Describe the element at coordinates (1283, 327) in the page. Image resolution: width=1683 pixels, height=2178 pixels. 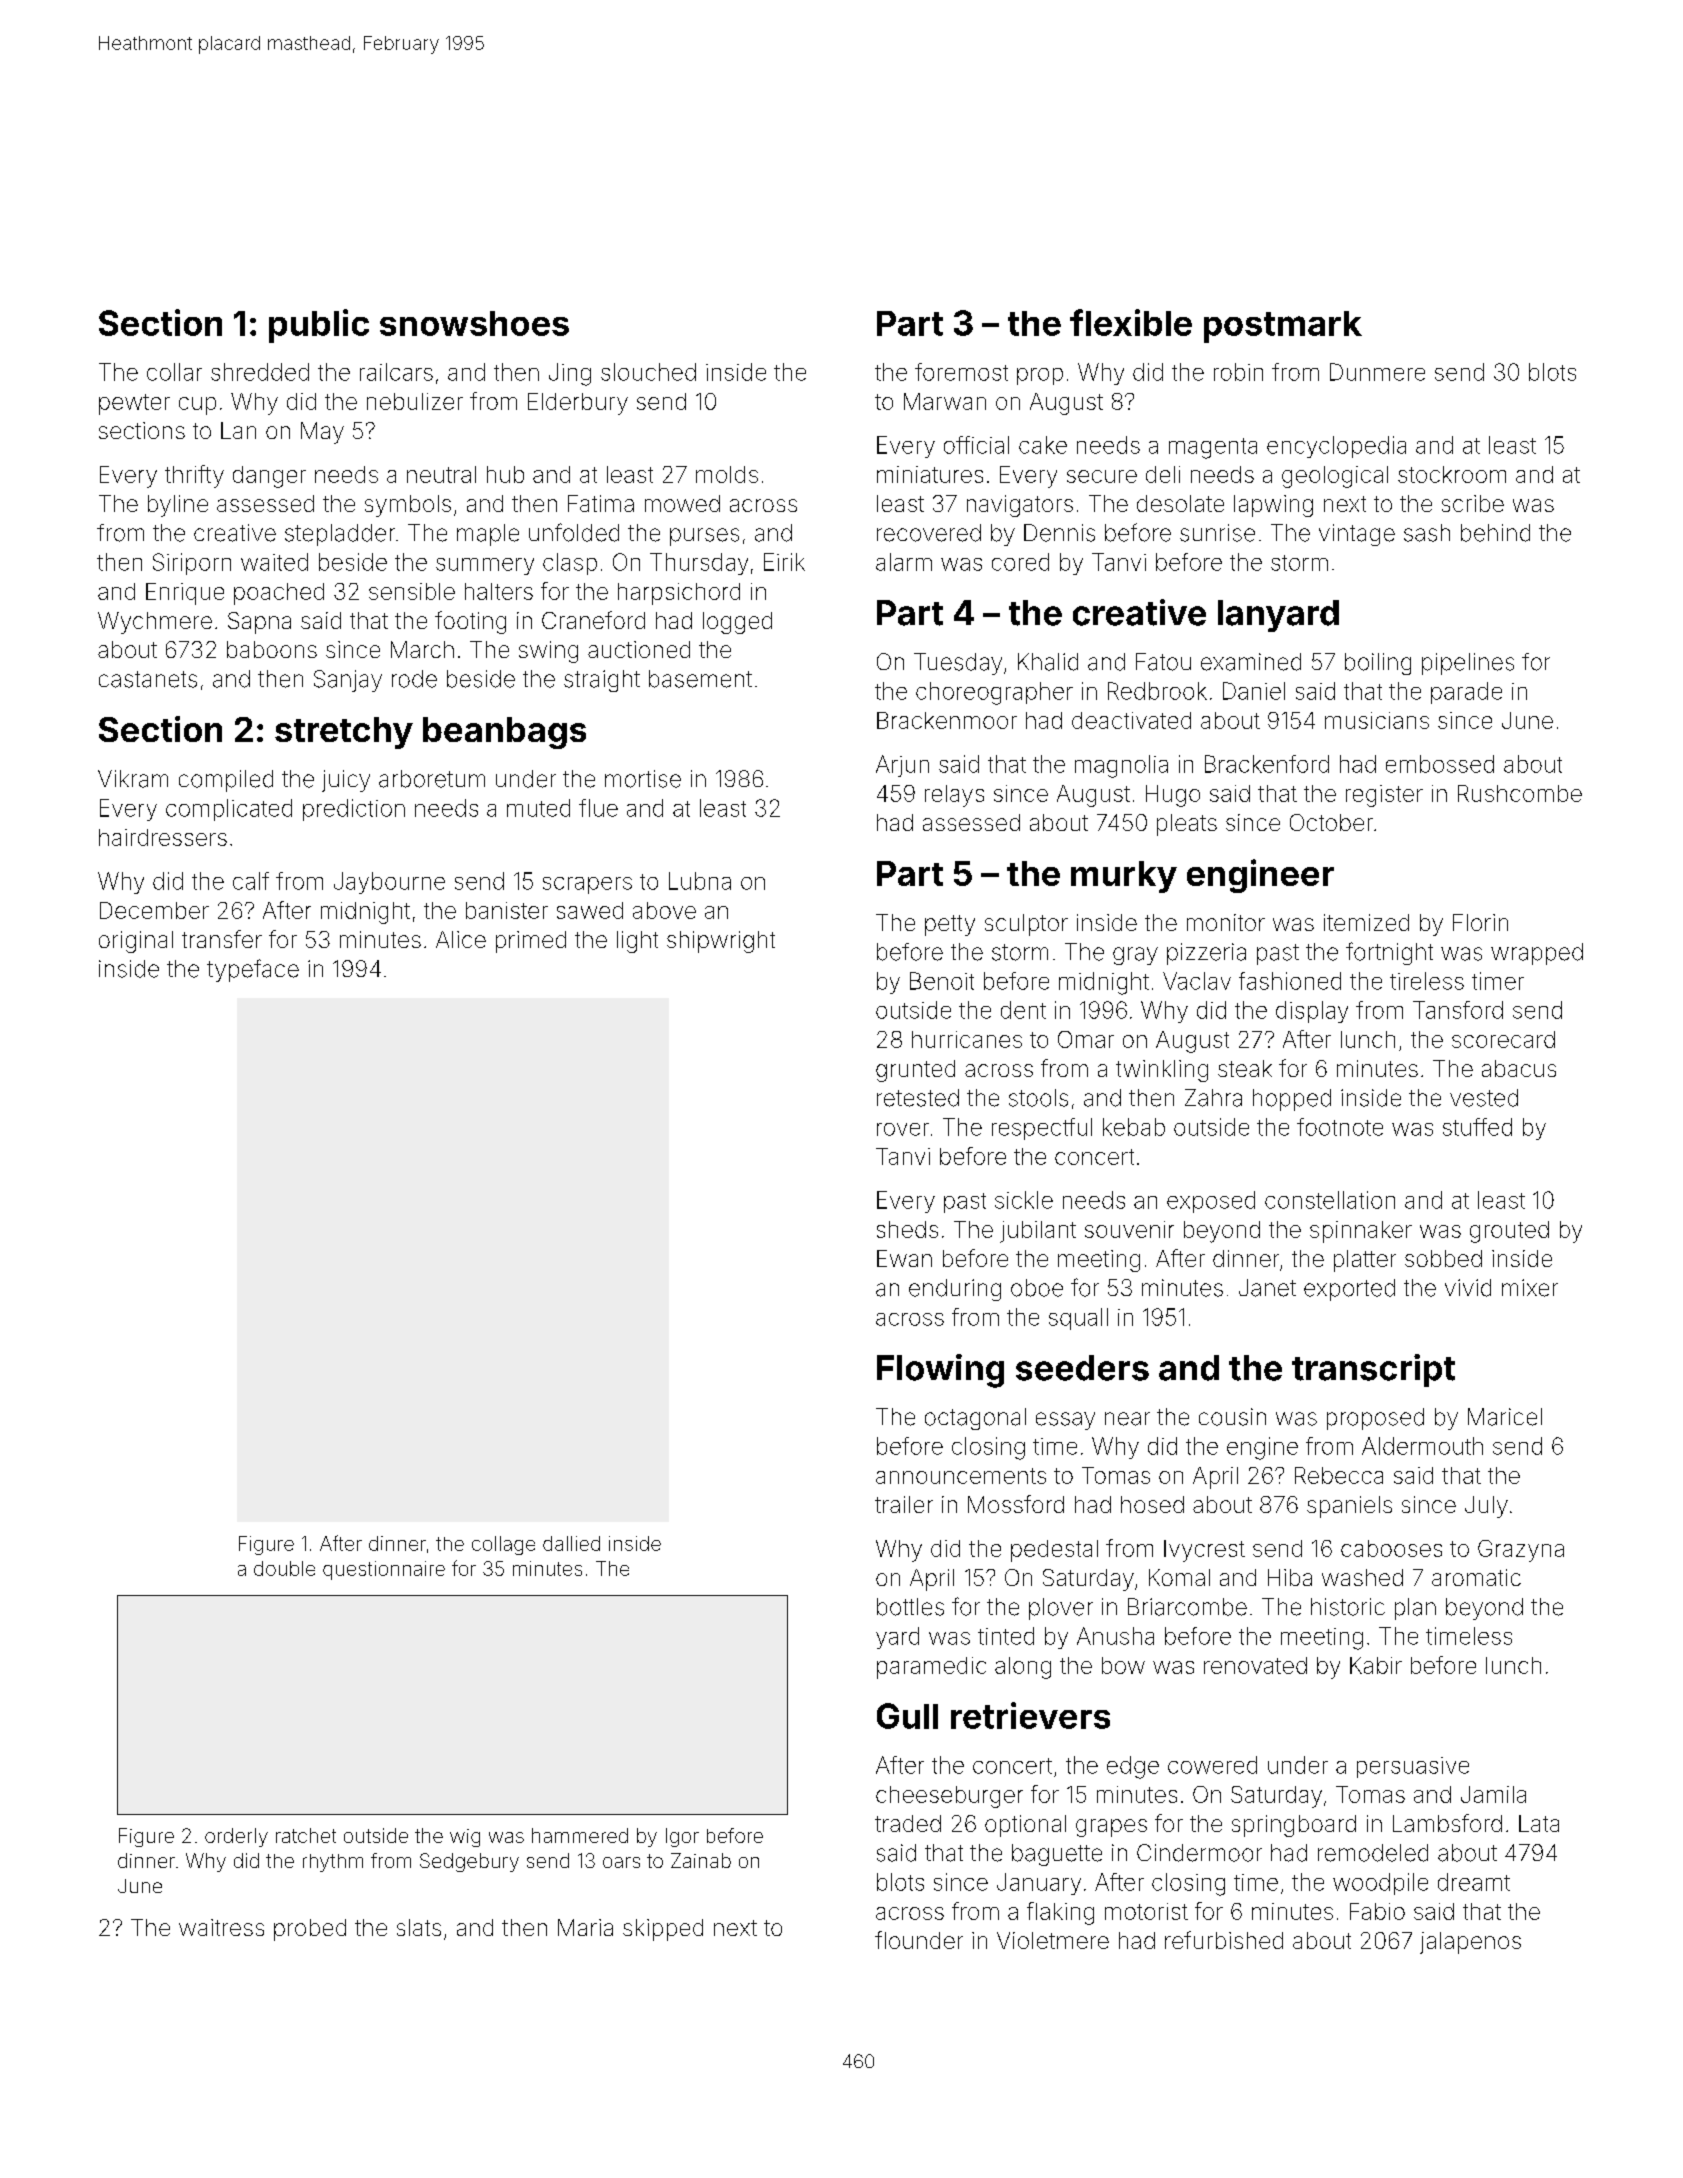
I see `postmark` at that location.
